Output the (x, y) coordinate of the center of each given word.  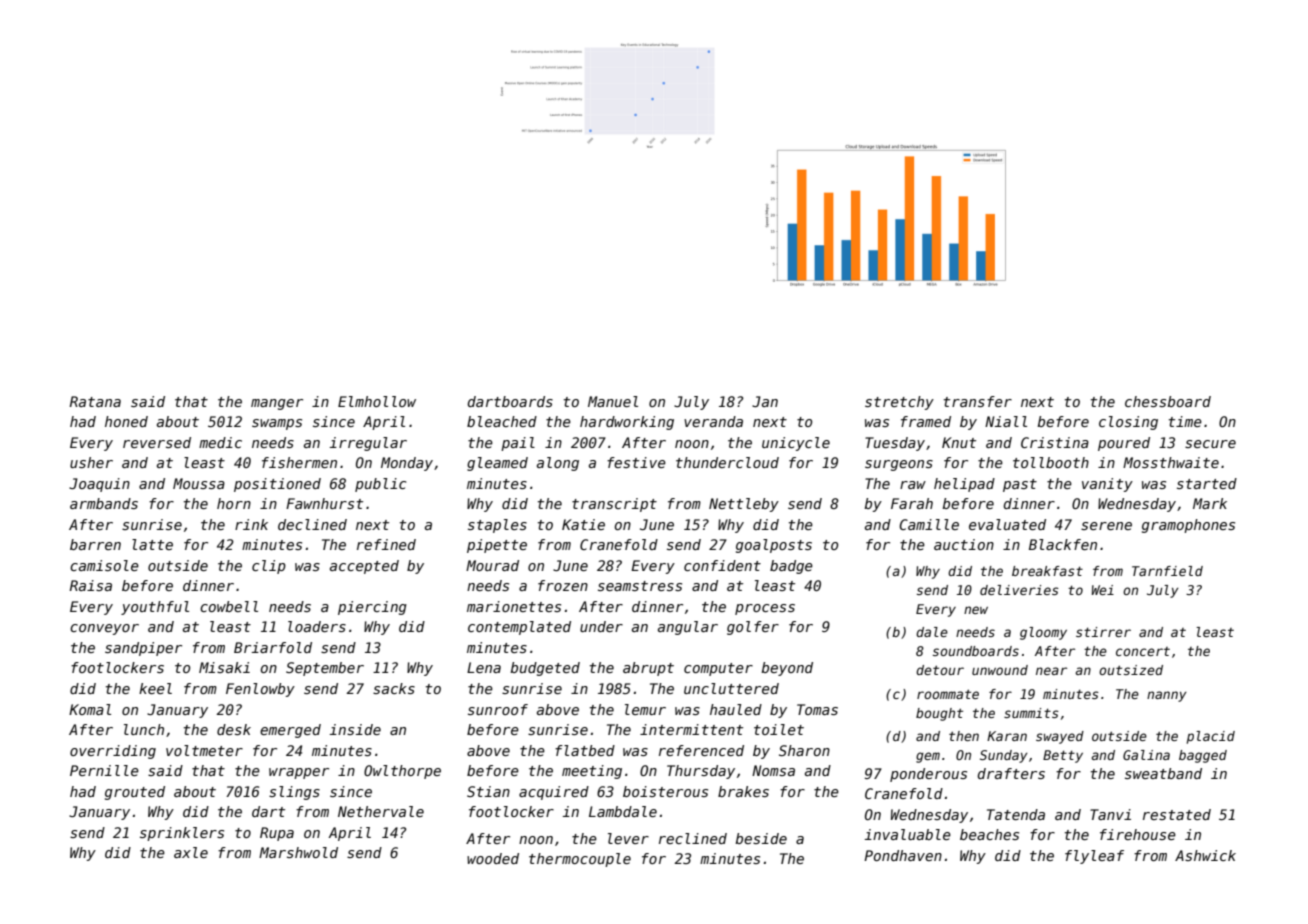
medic (220, 442)
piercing (372, 608)
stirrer (1103, 632)
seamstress (640, 586)
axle (191, 852)
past (1020, 485)
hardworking (627, 423)
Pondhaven (903, 855)
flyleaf (1094, 857)
